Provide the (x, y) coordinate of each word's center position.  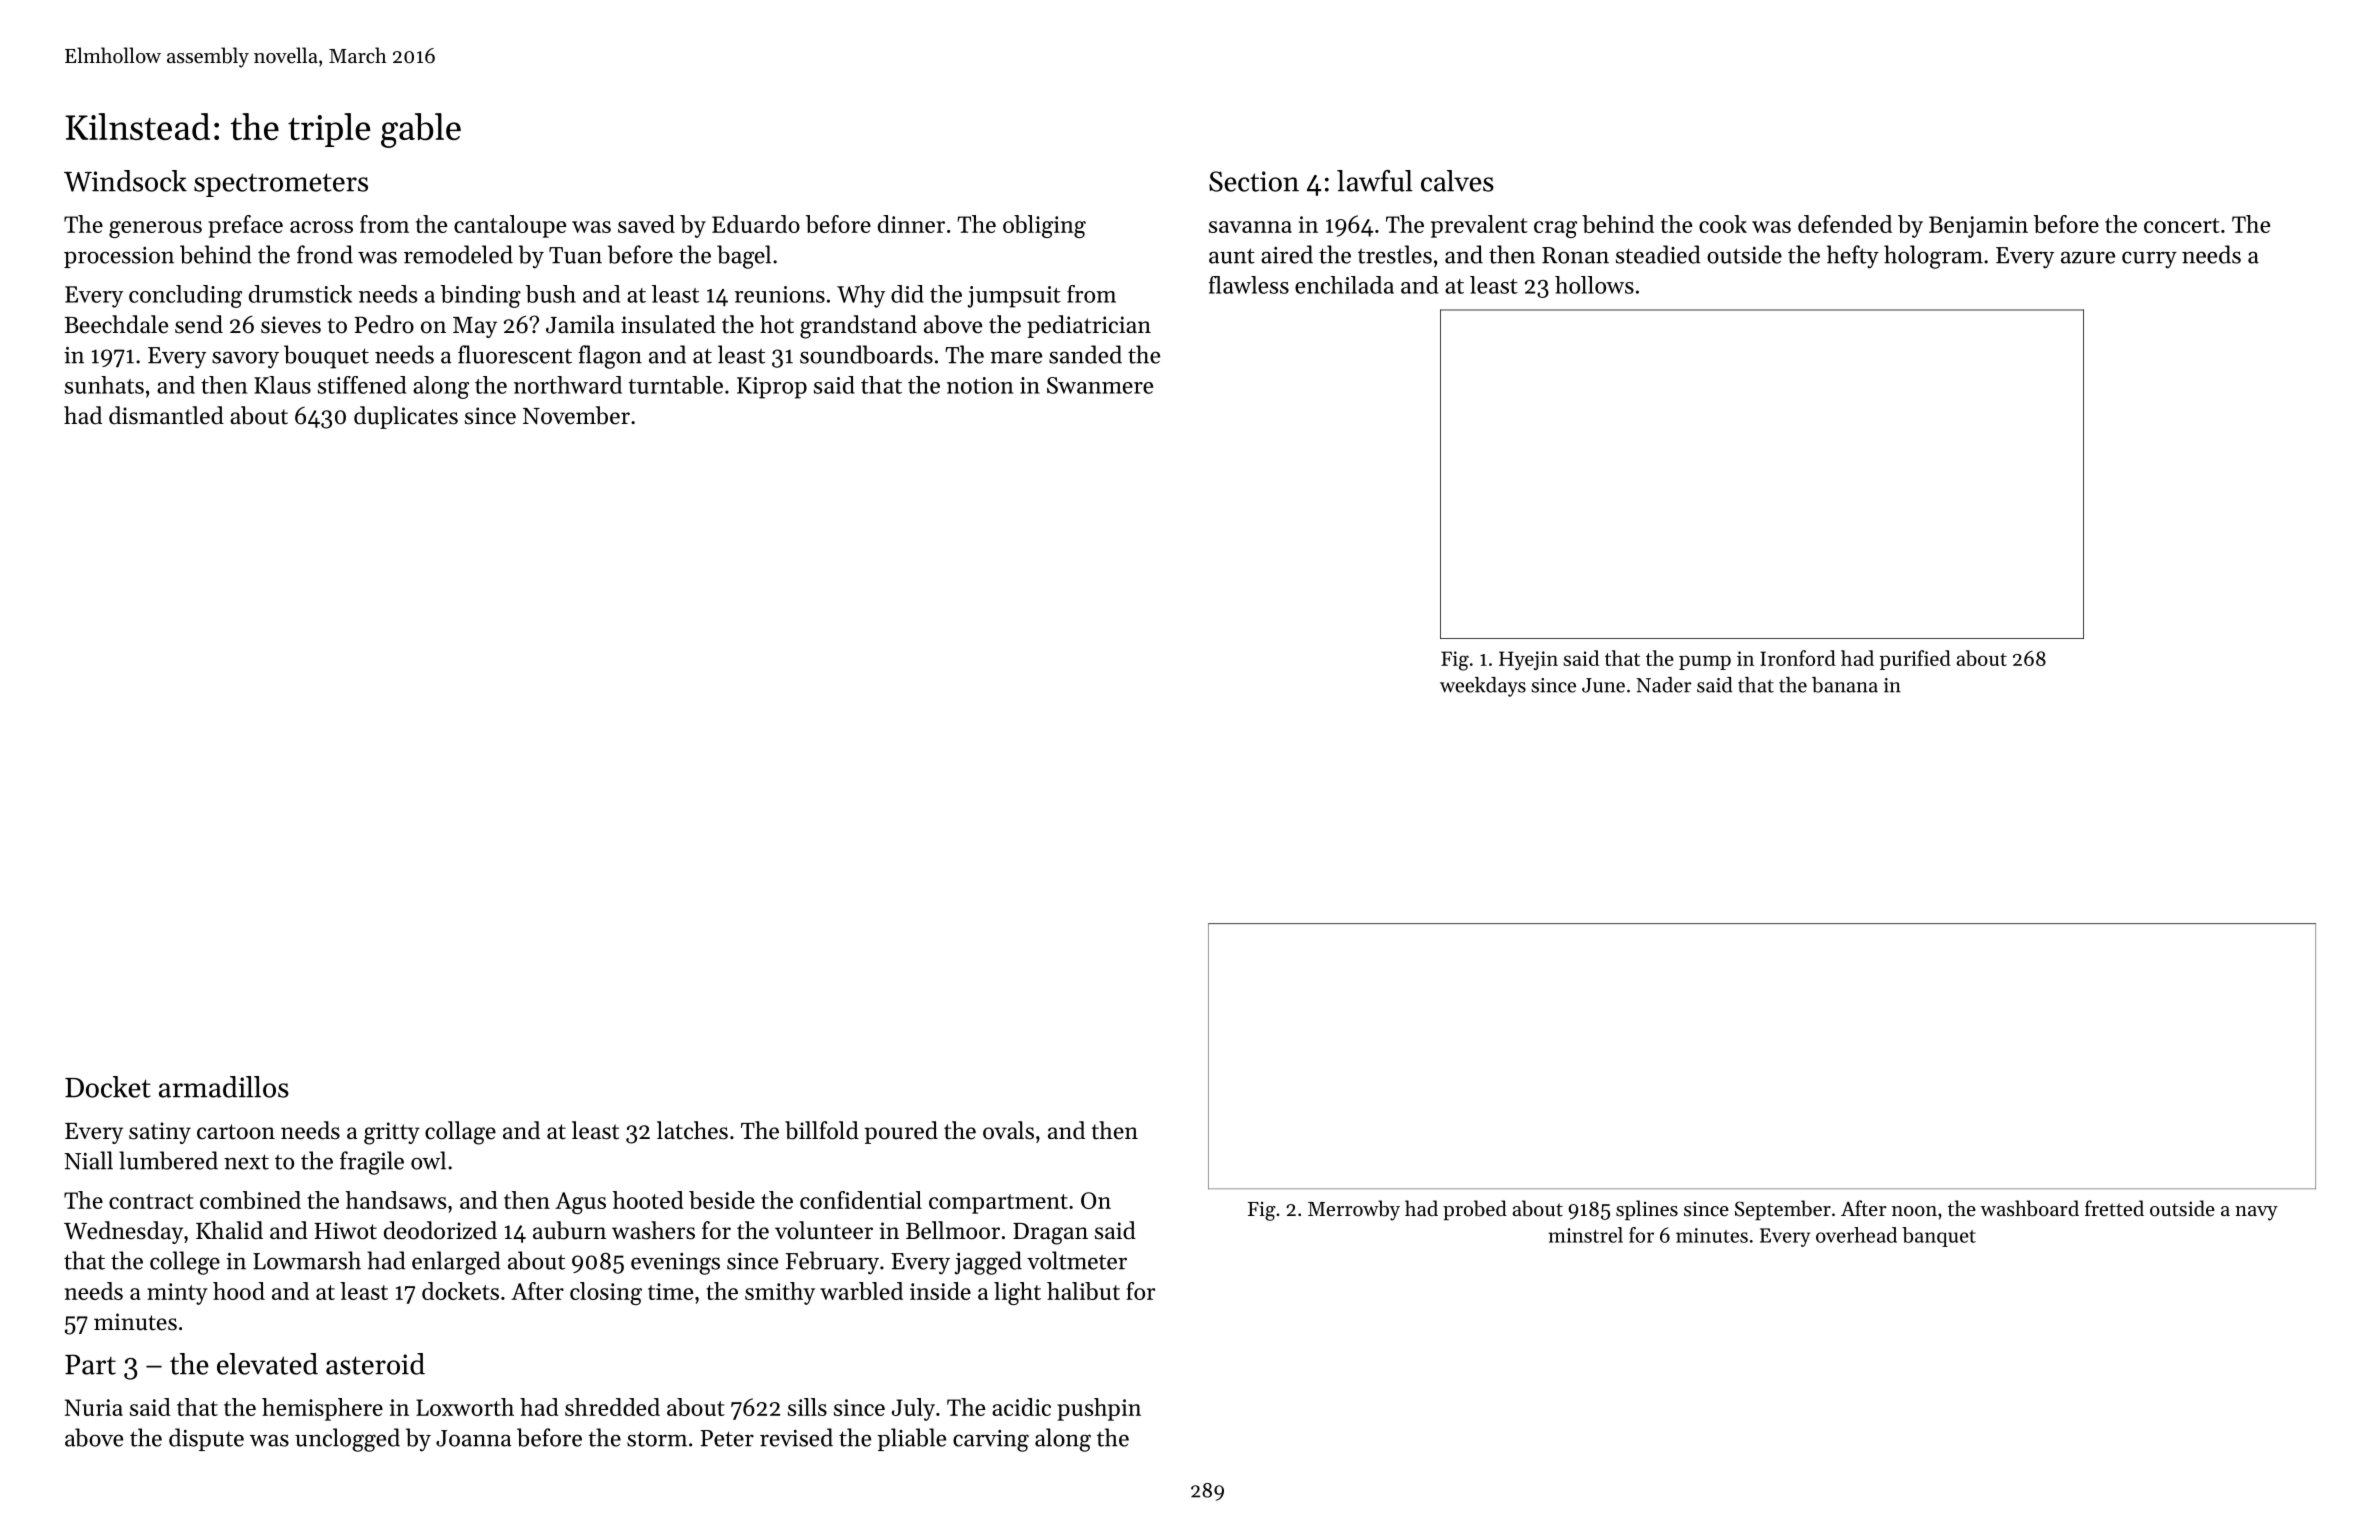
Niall (88, 1160)
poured (901, 1132)
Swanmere (1100, 385)
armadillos (224, 1087)
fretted (2114, 1208)
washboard (2029, 1208)
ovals (1008, 1130)
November (576, 415)
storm (657, 1439)
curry (2149, 260)
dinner (911, 224)
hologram (1933, 257)
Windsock (125, 181)
